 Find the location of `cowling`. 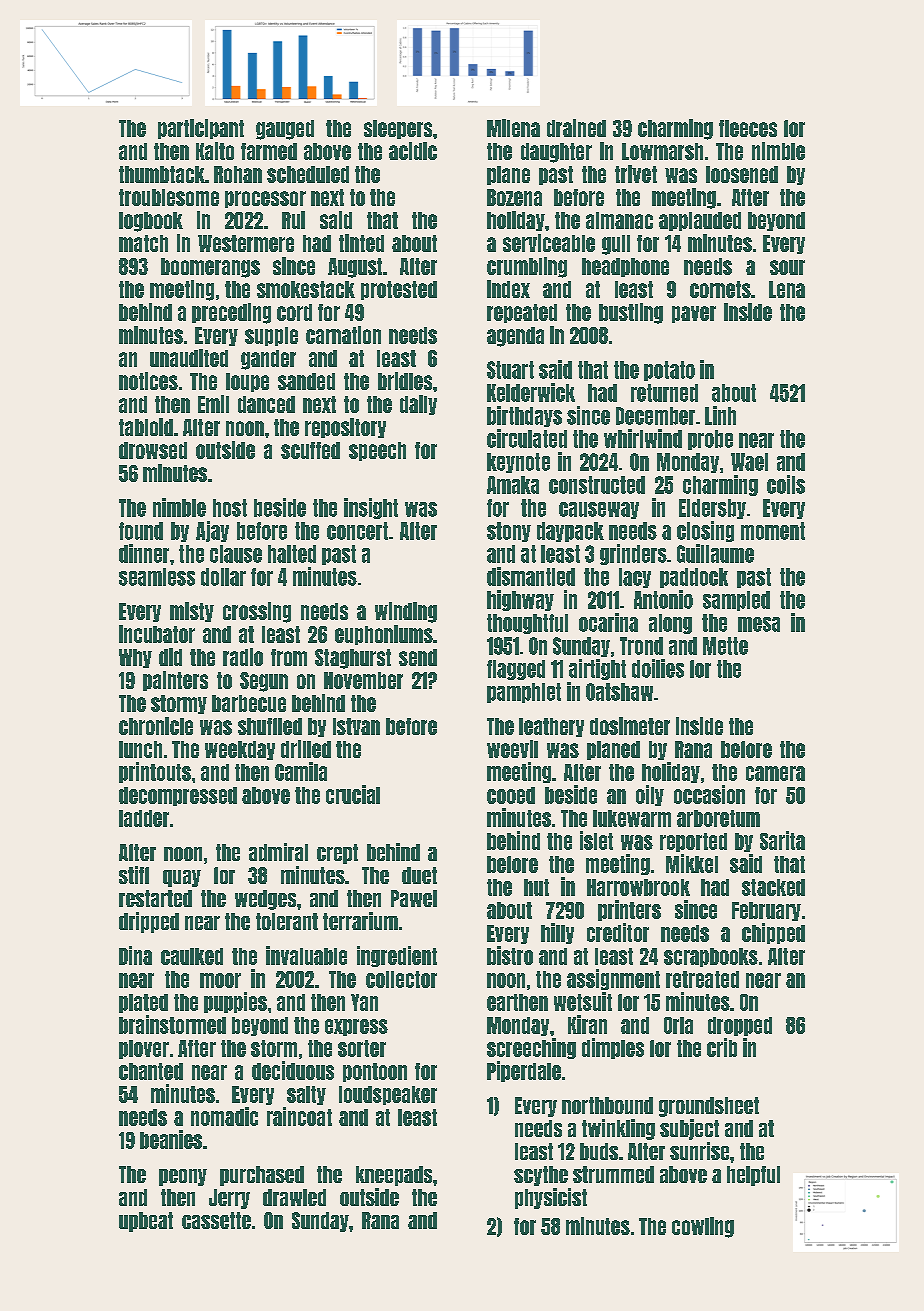

cowling is located at coordinates (703, 1227).
